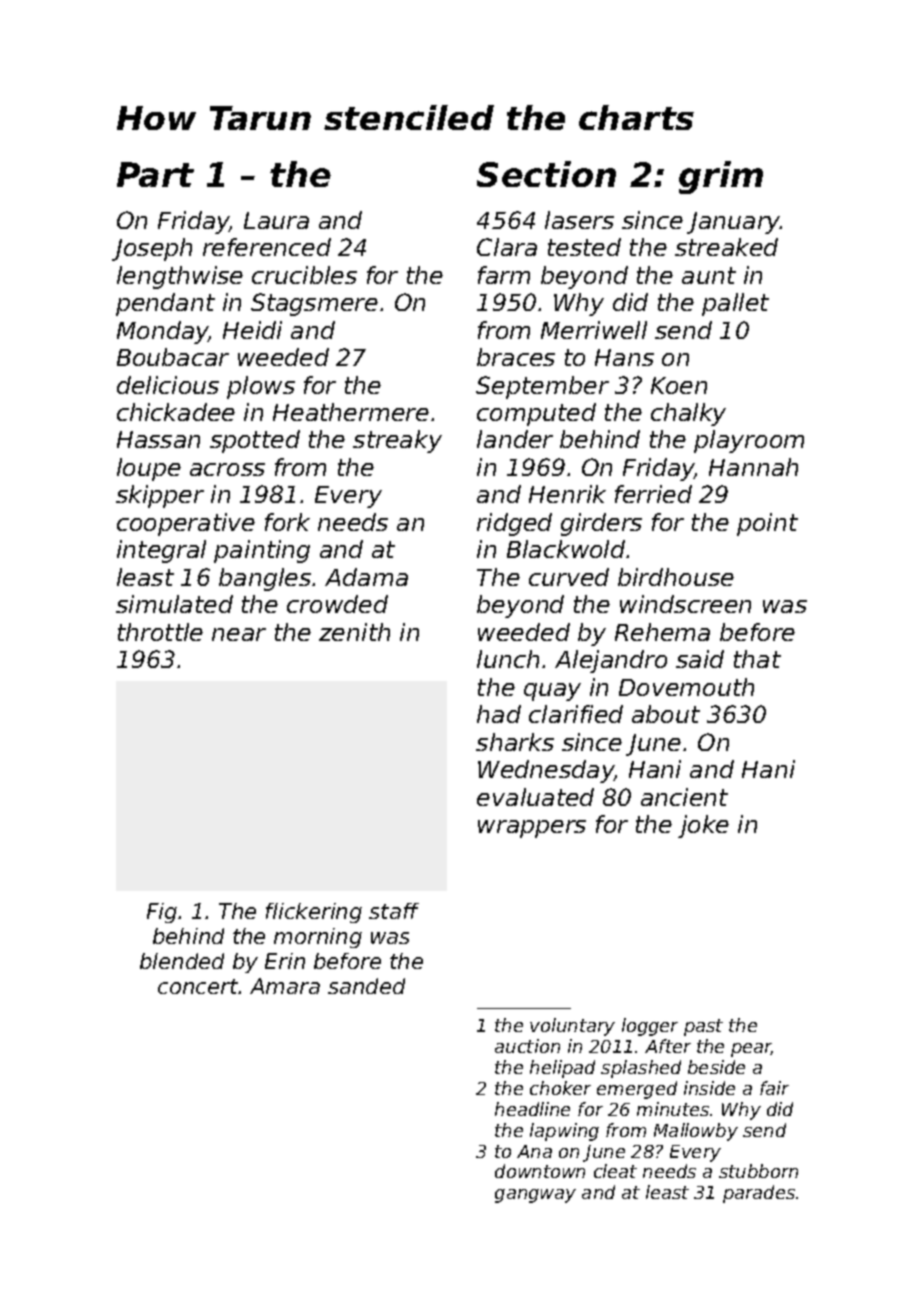 The height and width of the screenshot is (1311, 924). What do you see at coordinates (163, 332) in the screenshot?
I see `Monday` at bounding box center [163, 332].
